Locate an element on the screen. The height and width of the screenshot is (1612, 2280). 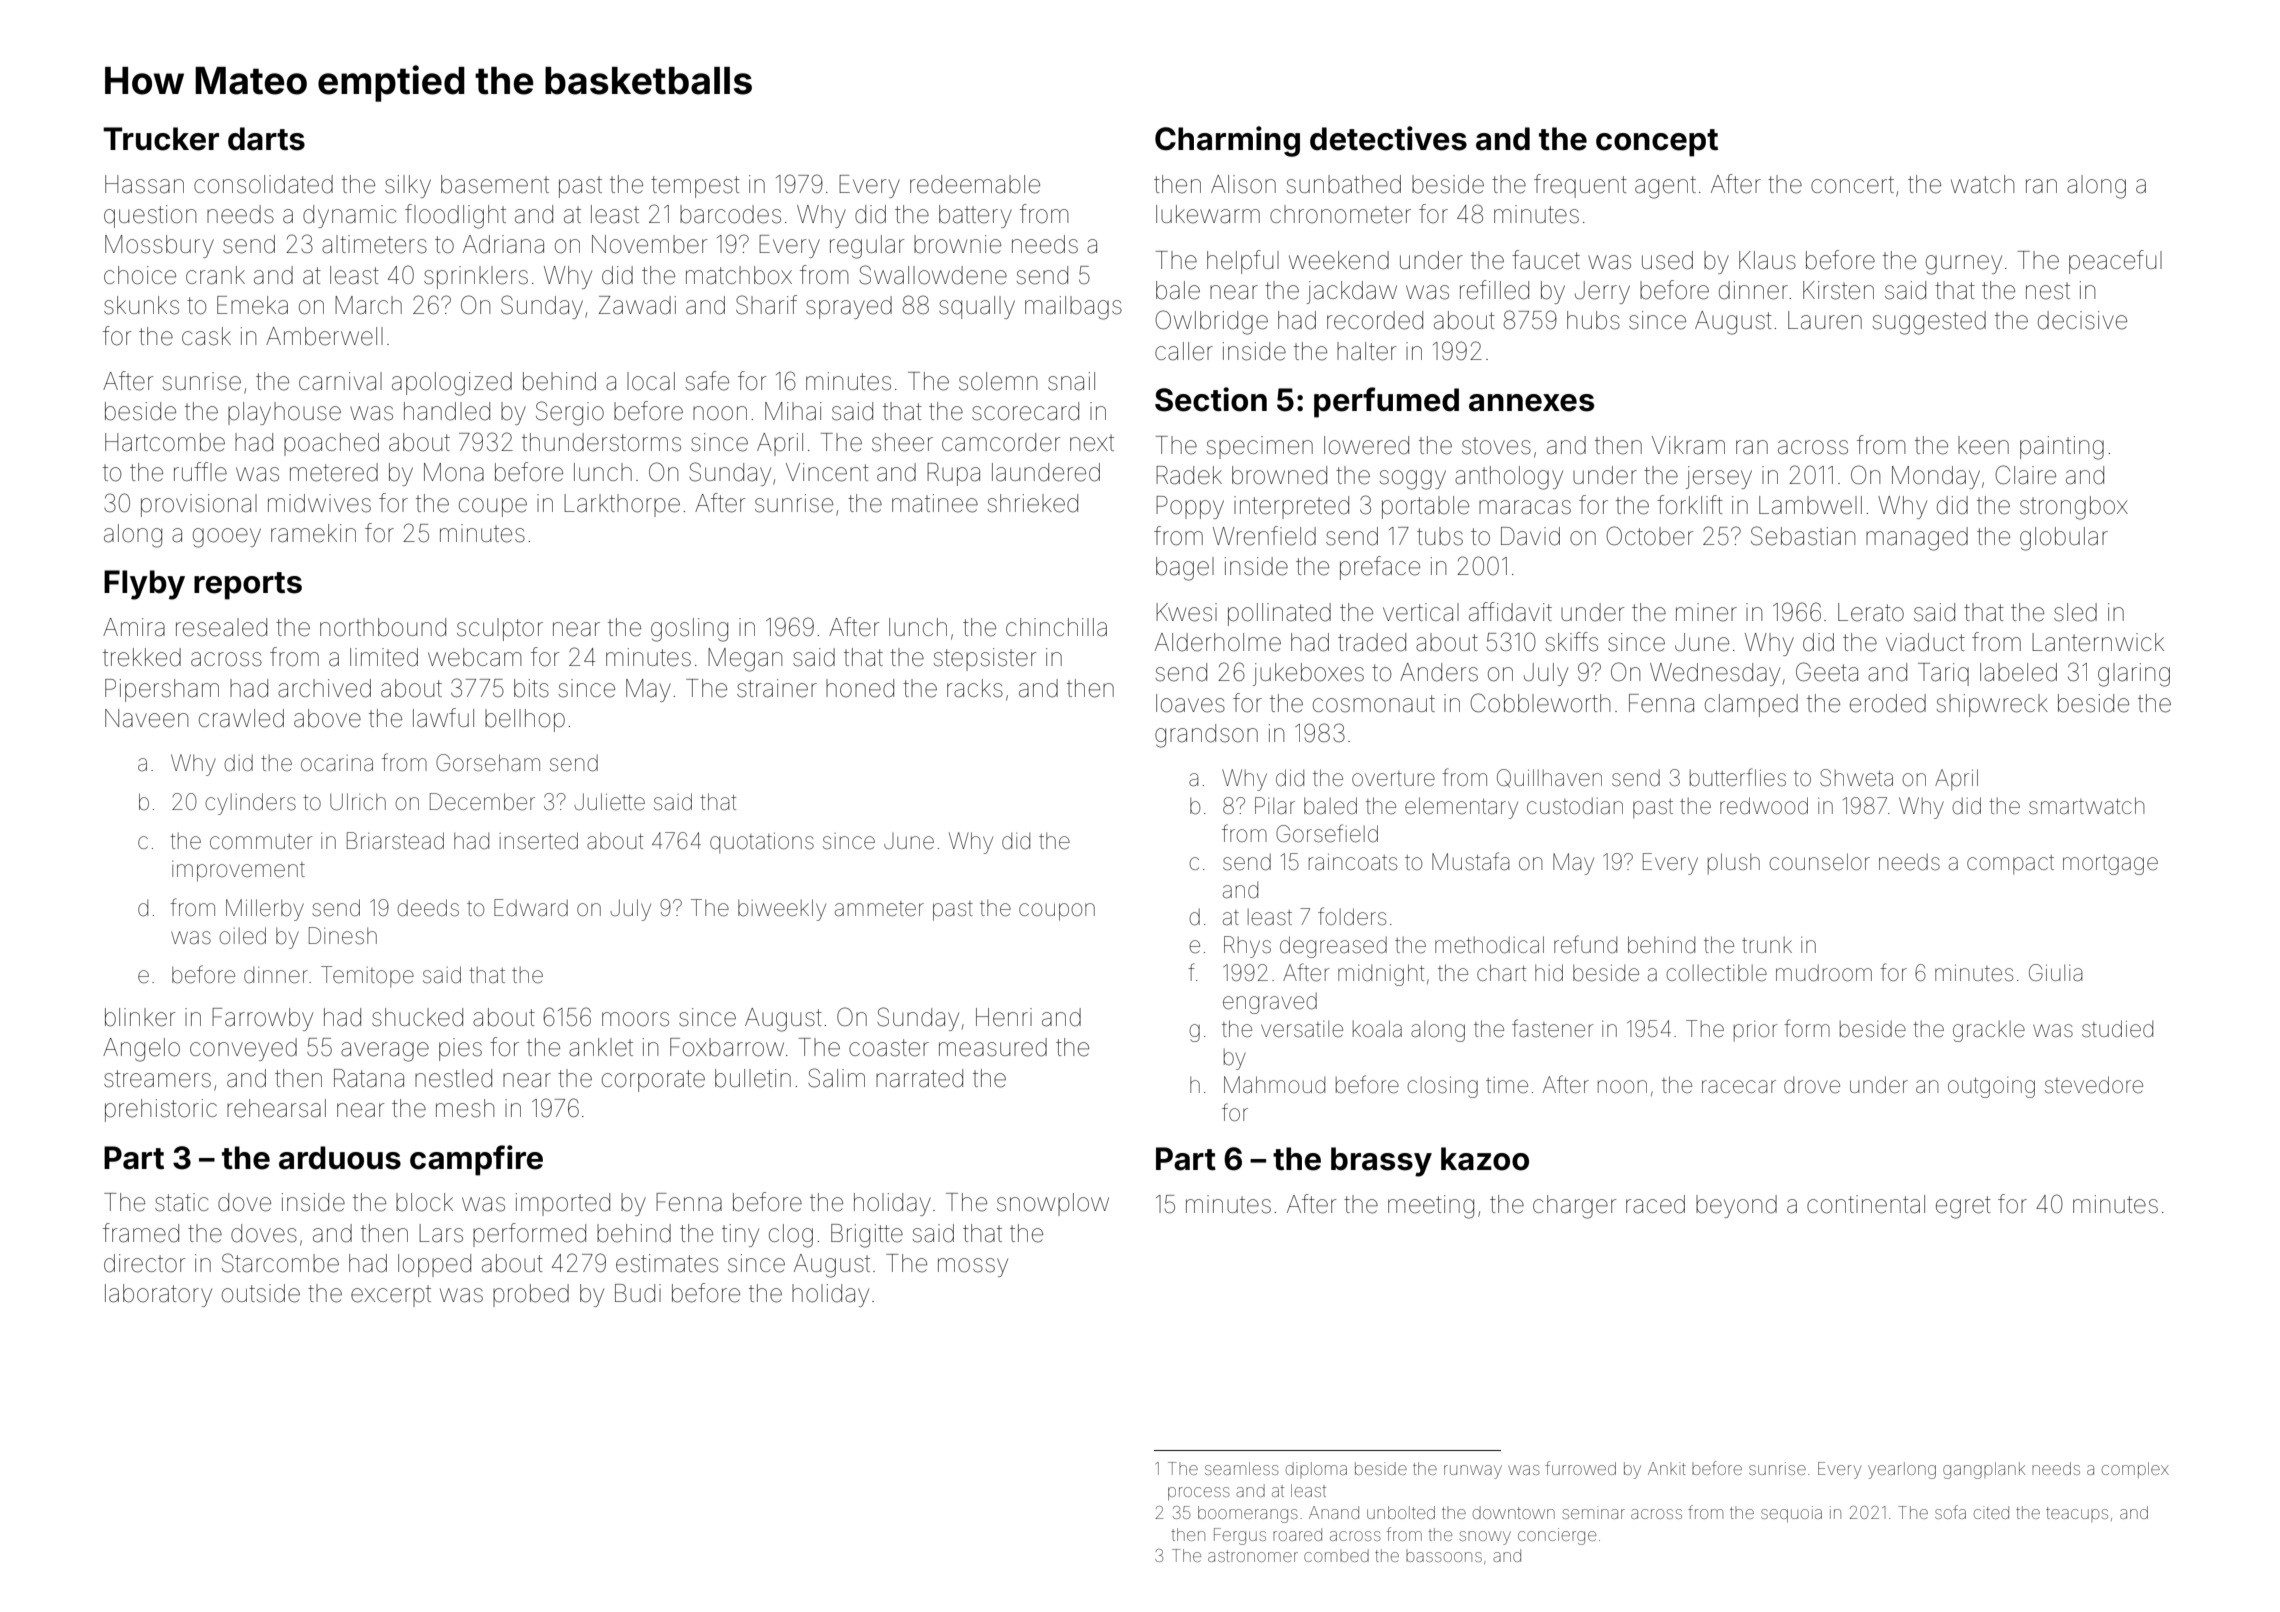
overture is located at coordinates (1393, 779).
